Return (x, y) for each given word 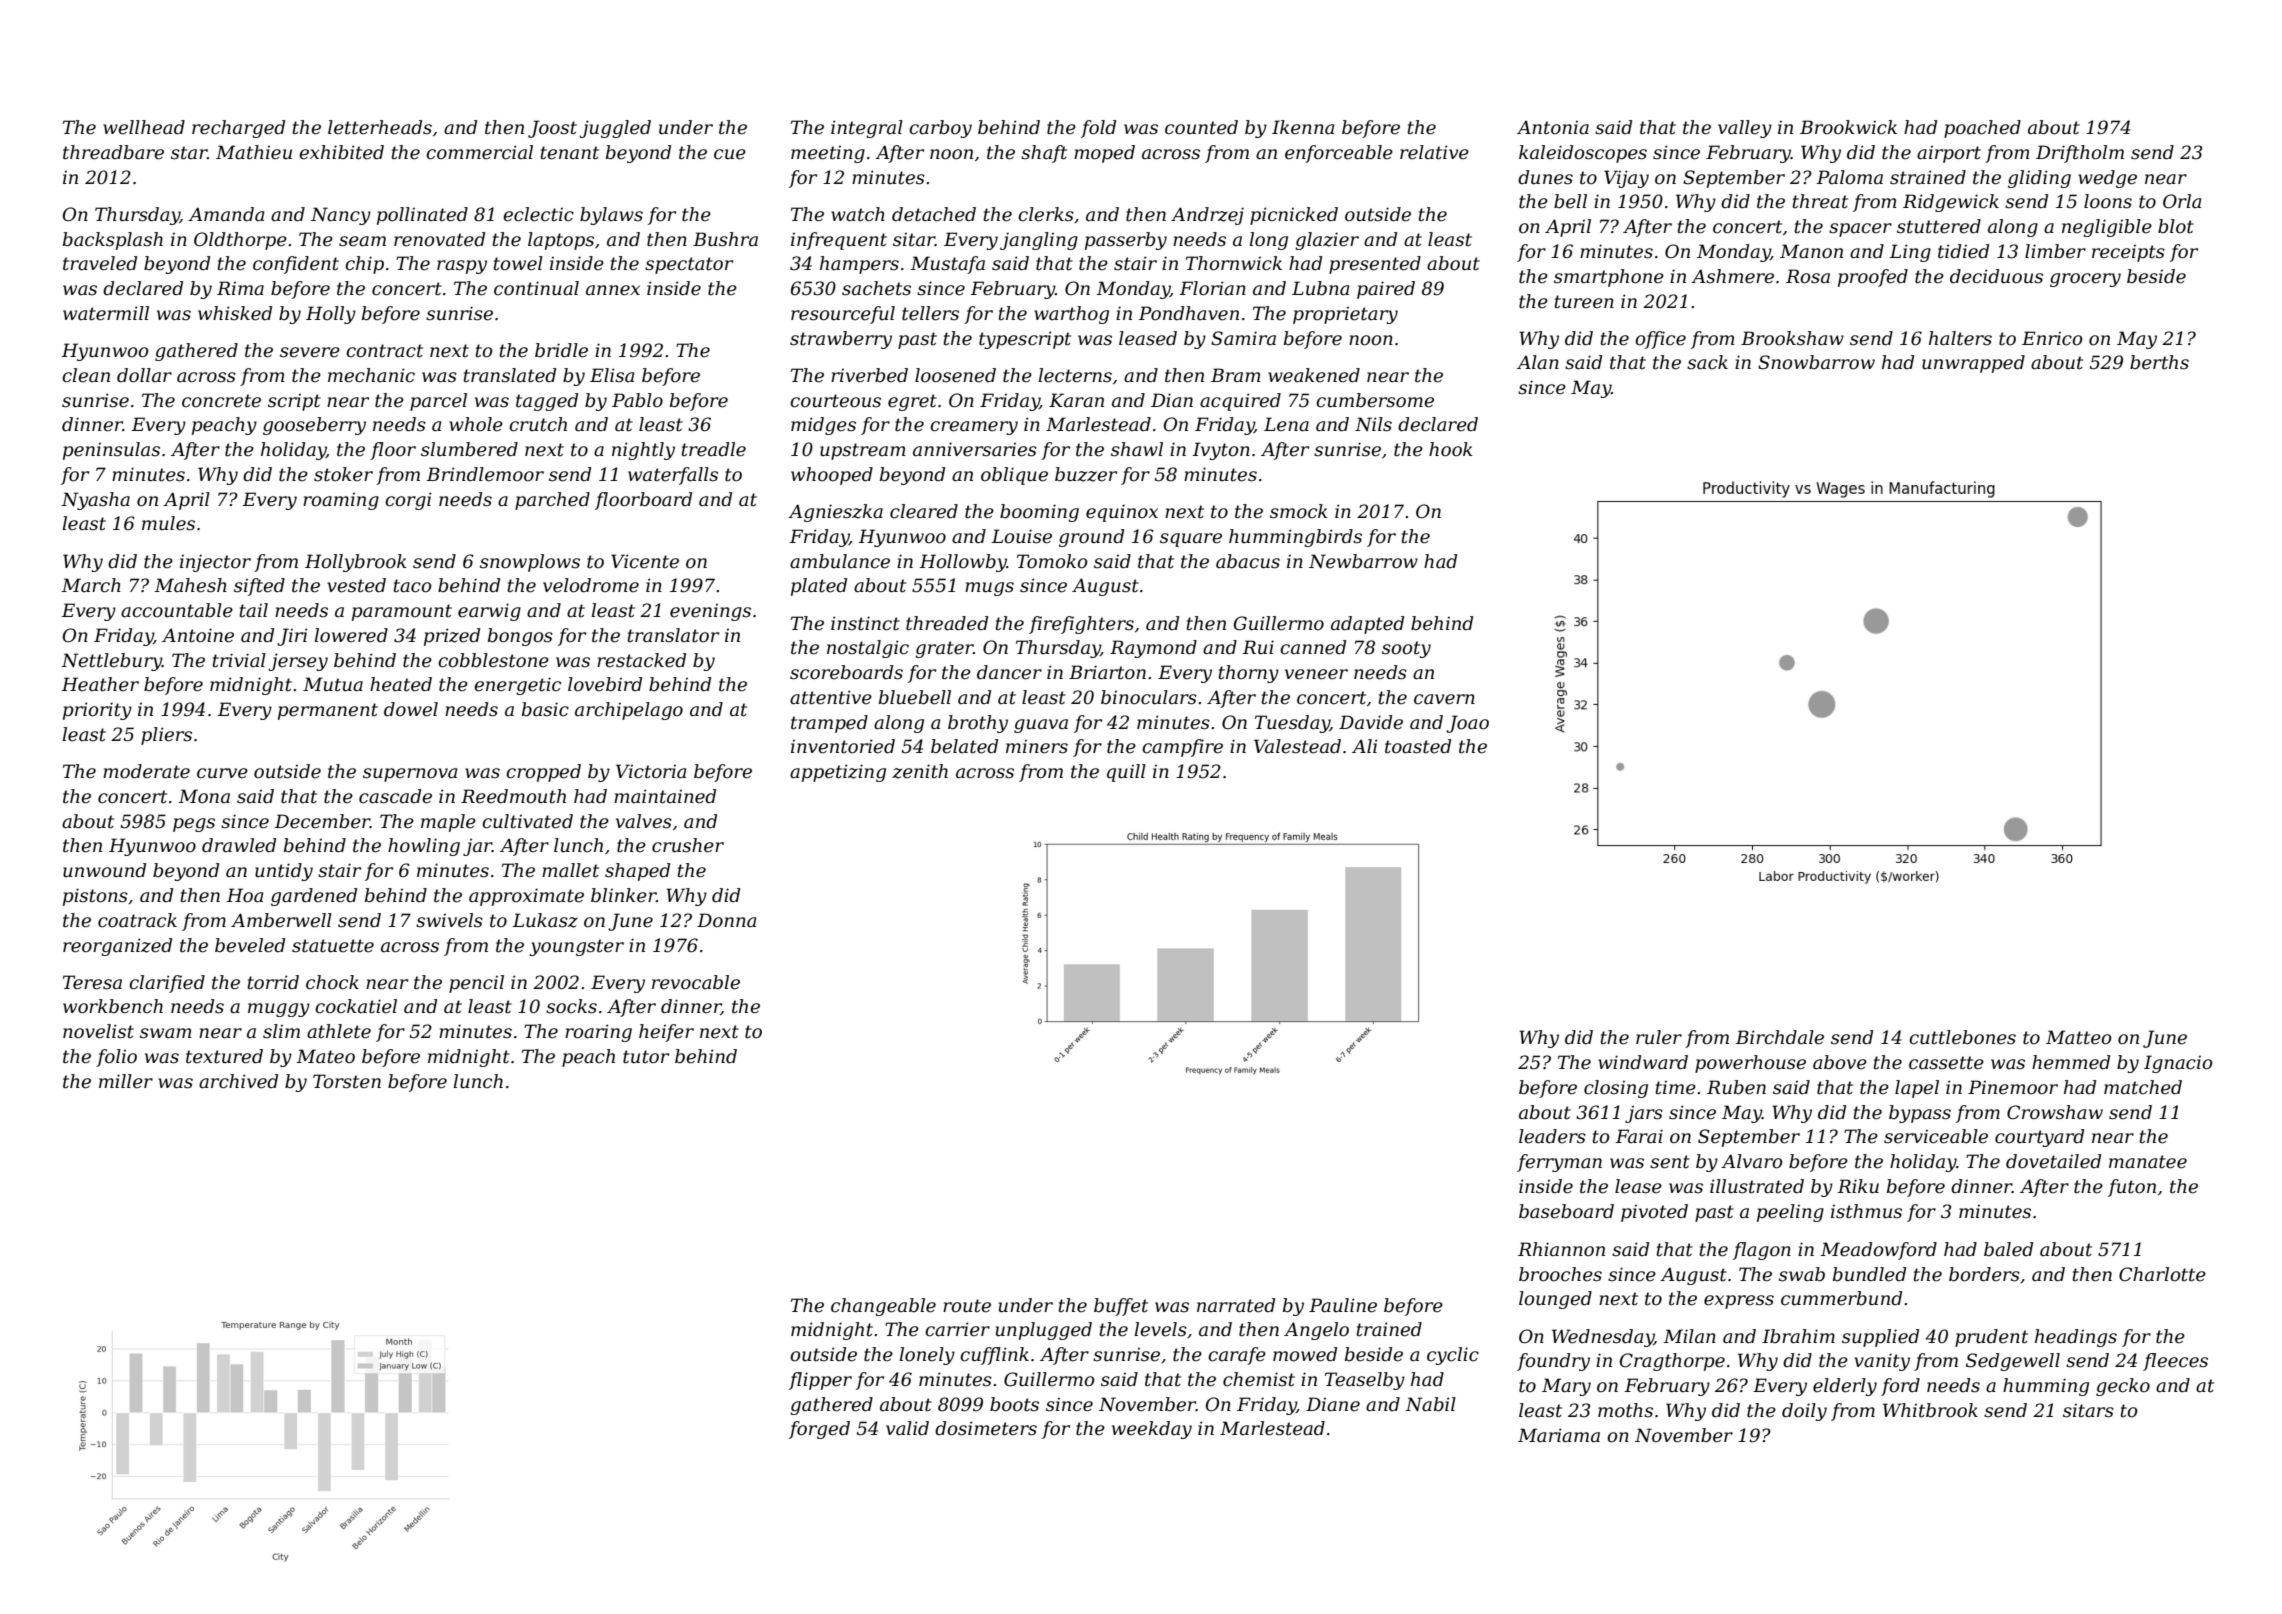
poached (1982, 129)
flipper (820, 1381)
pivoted (1654, 1213)
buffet (1121, 1307)
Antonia (1553, 127)
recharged (238, 129)
